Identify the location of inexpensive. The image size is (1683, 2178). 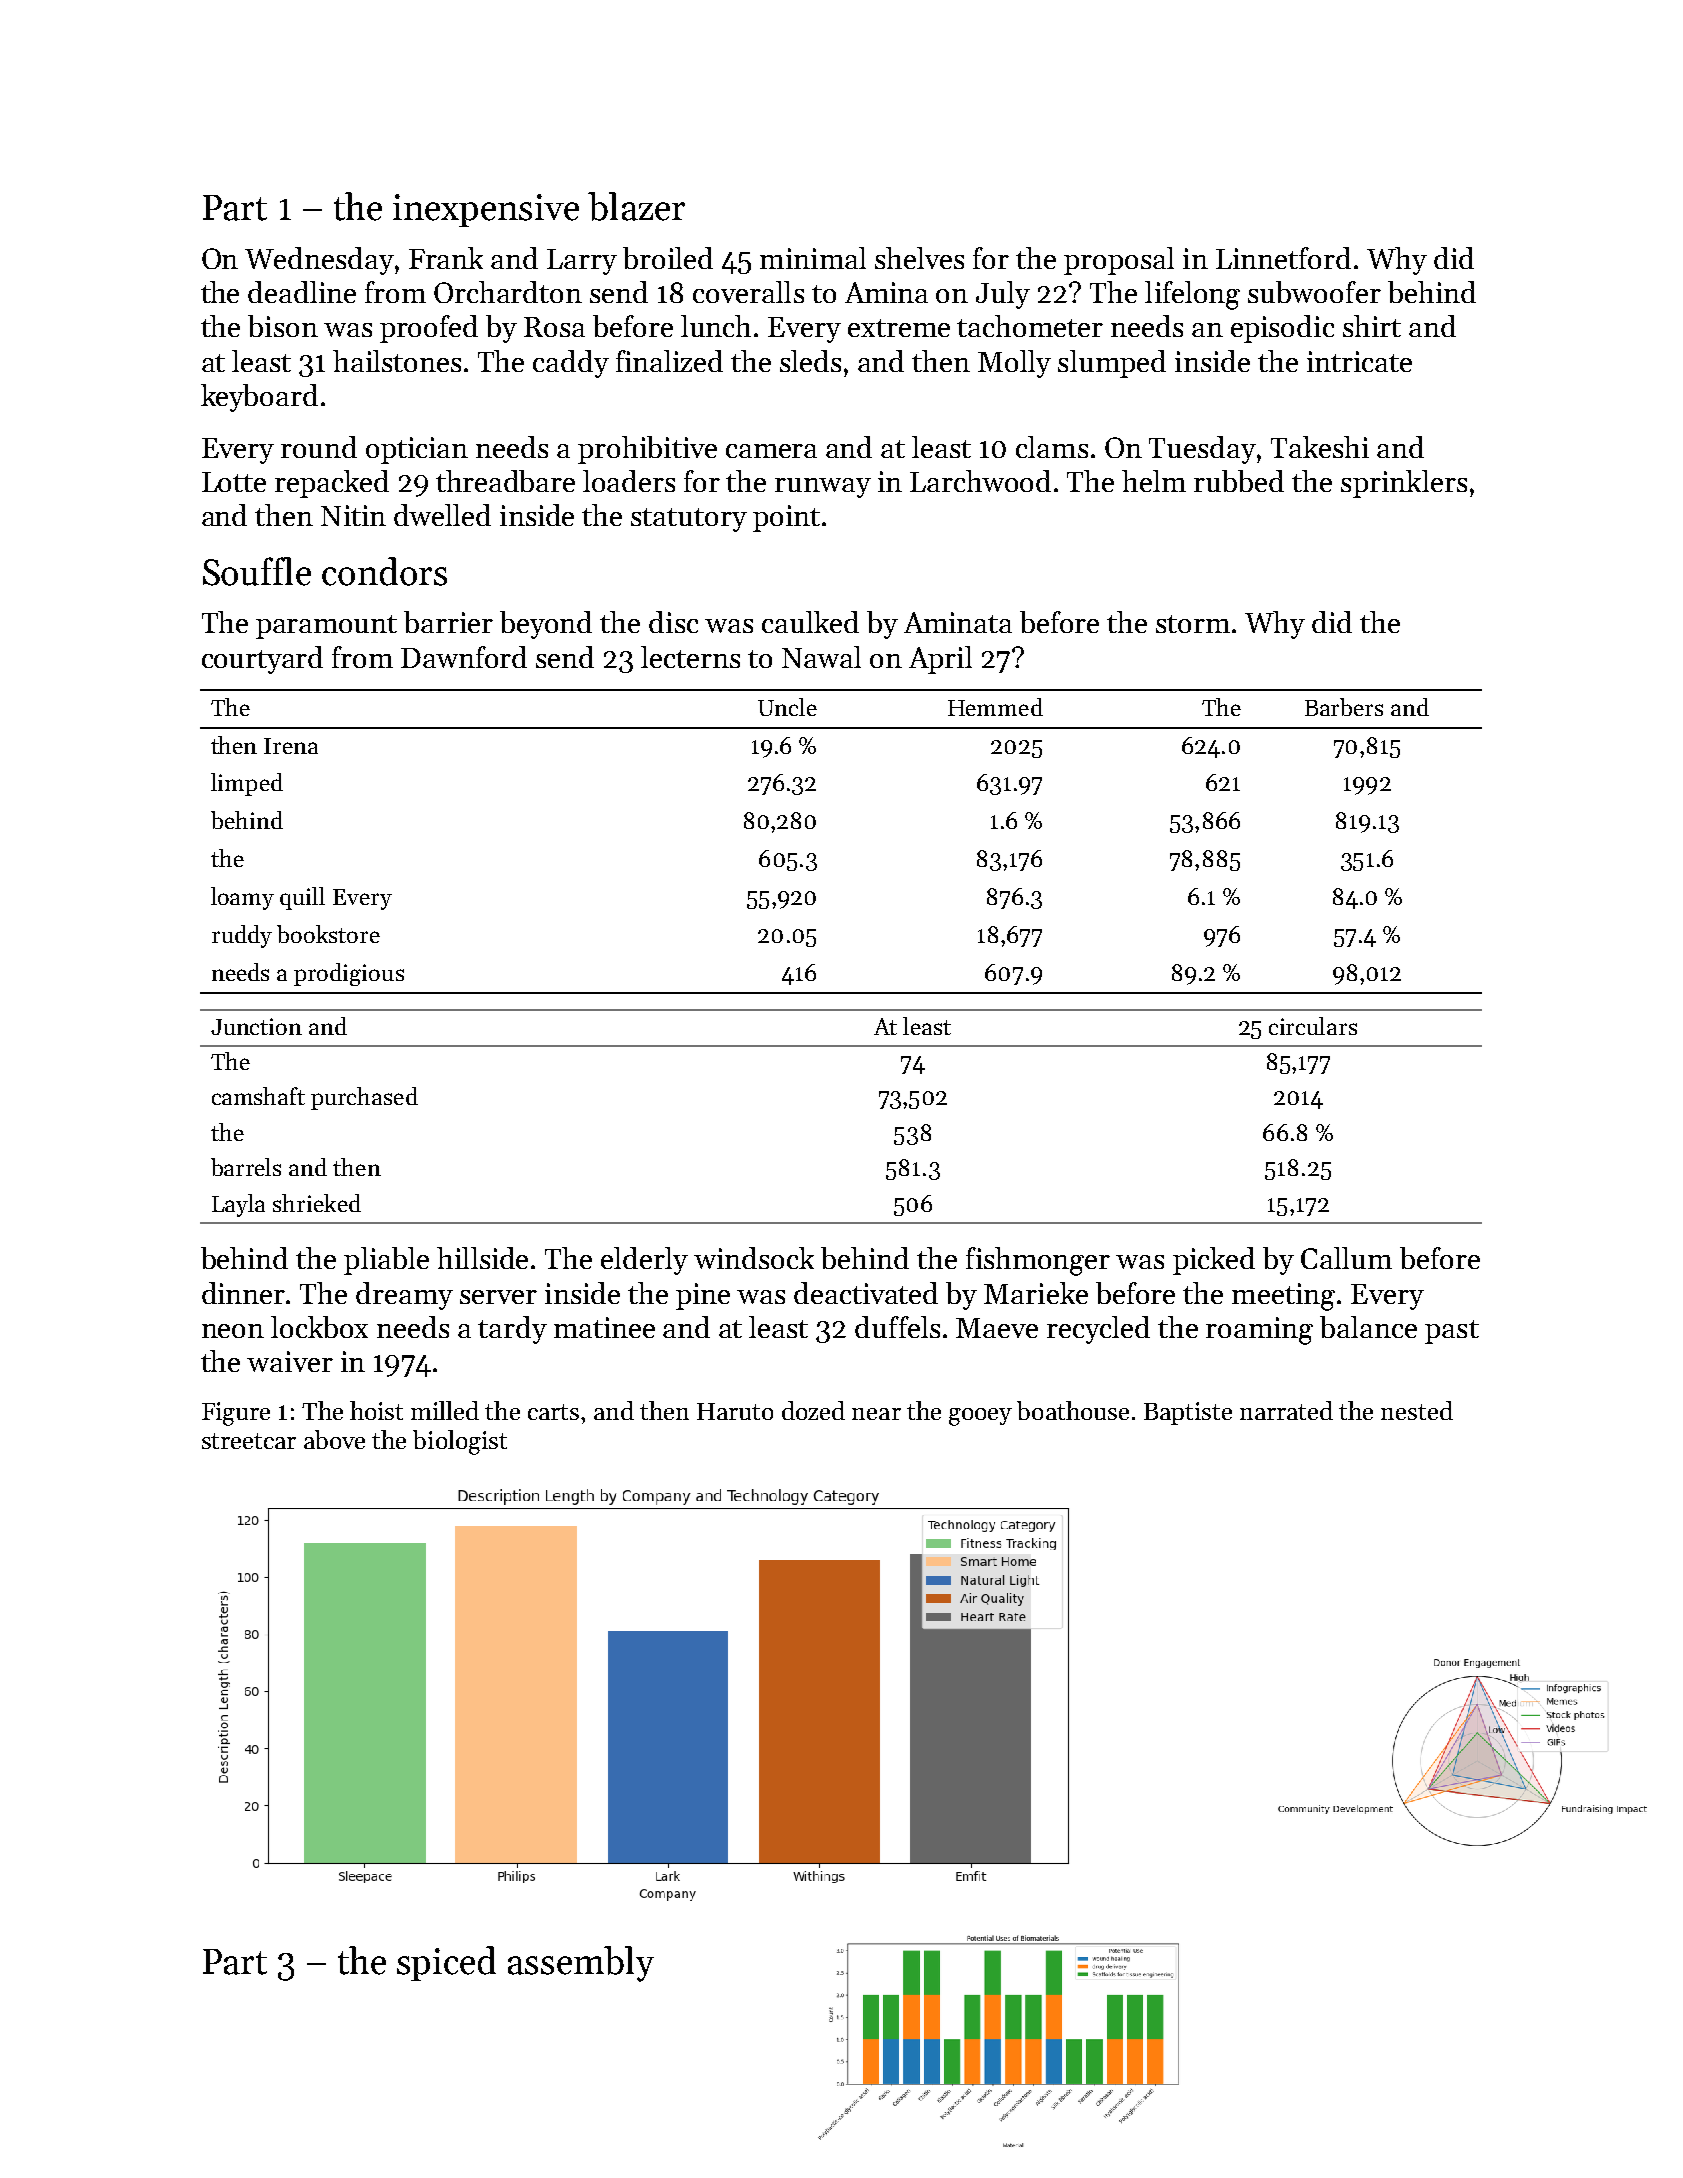
(486, 210).
